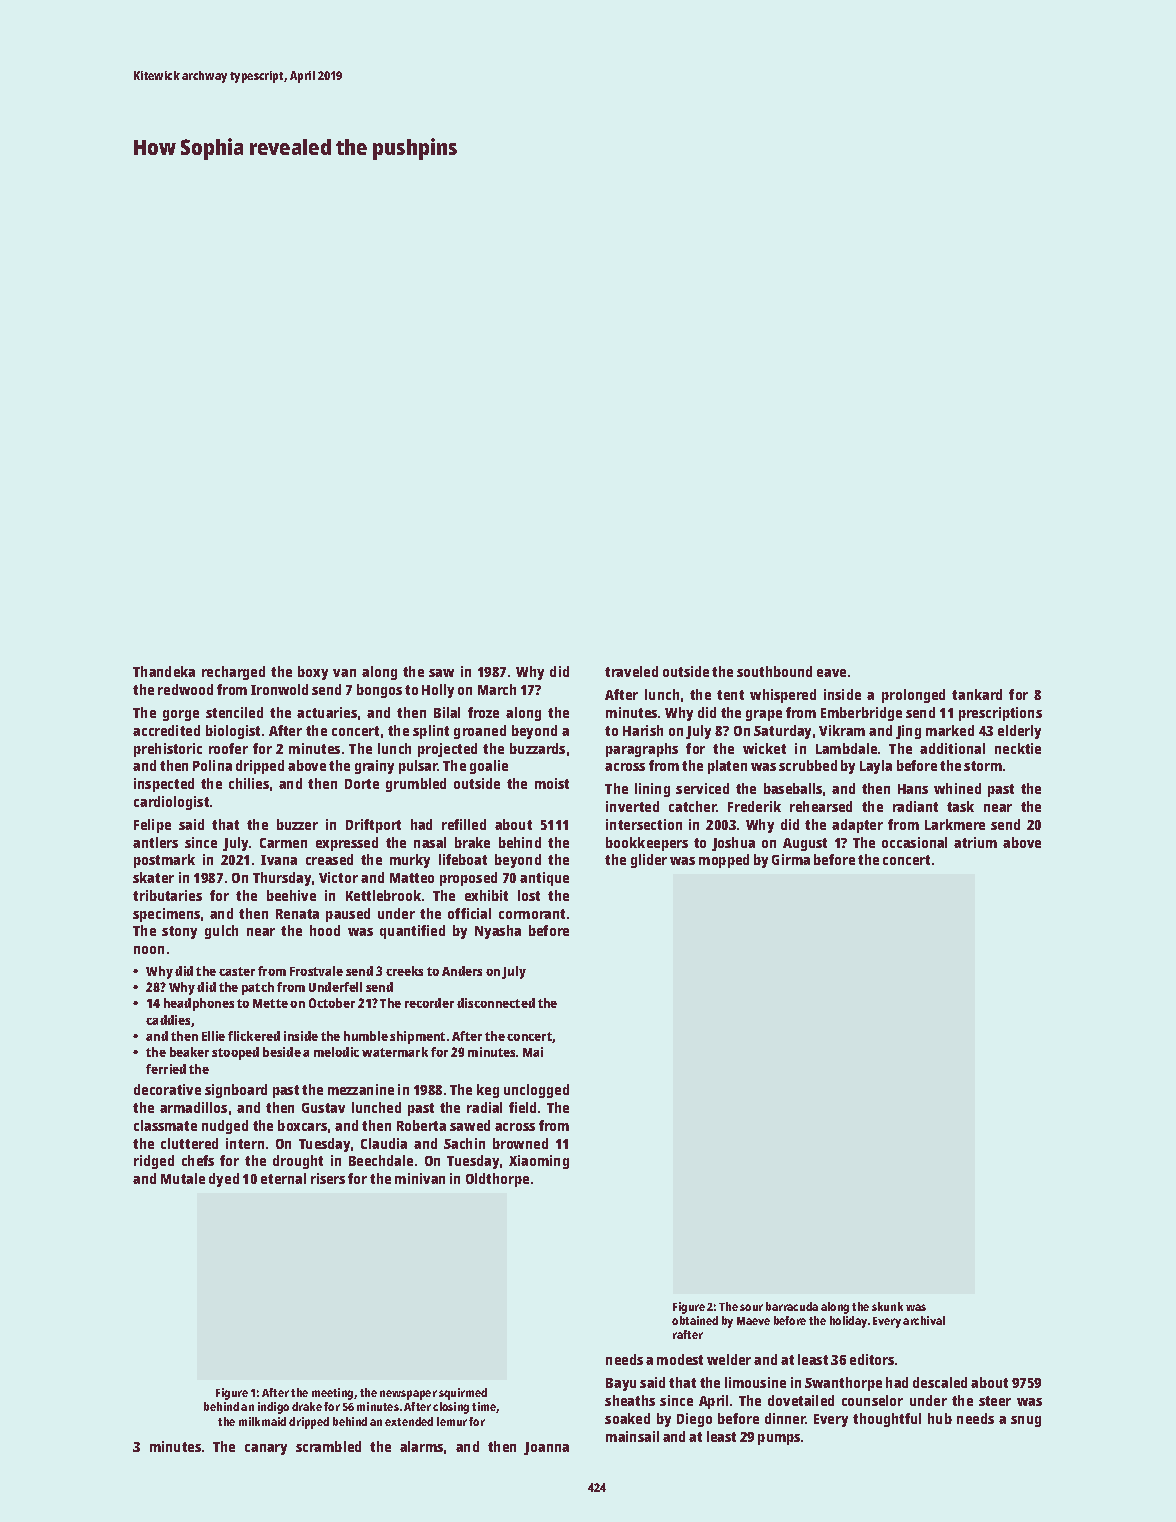 The width and height of the document is (1176, 1522). I want to click on disconnected, so click(496, 1003).
